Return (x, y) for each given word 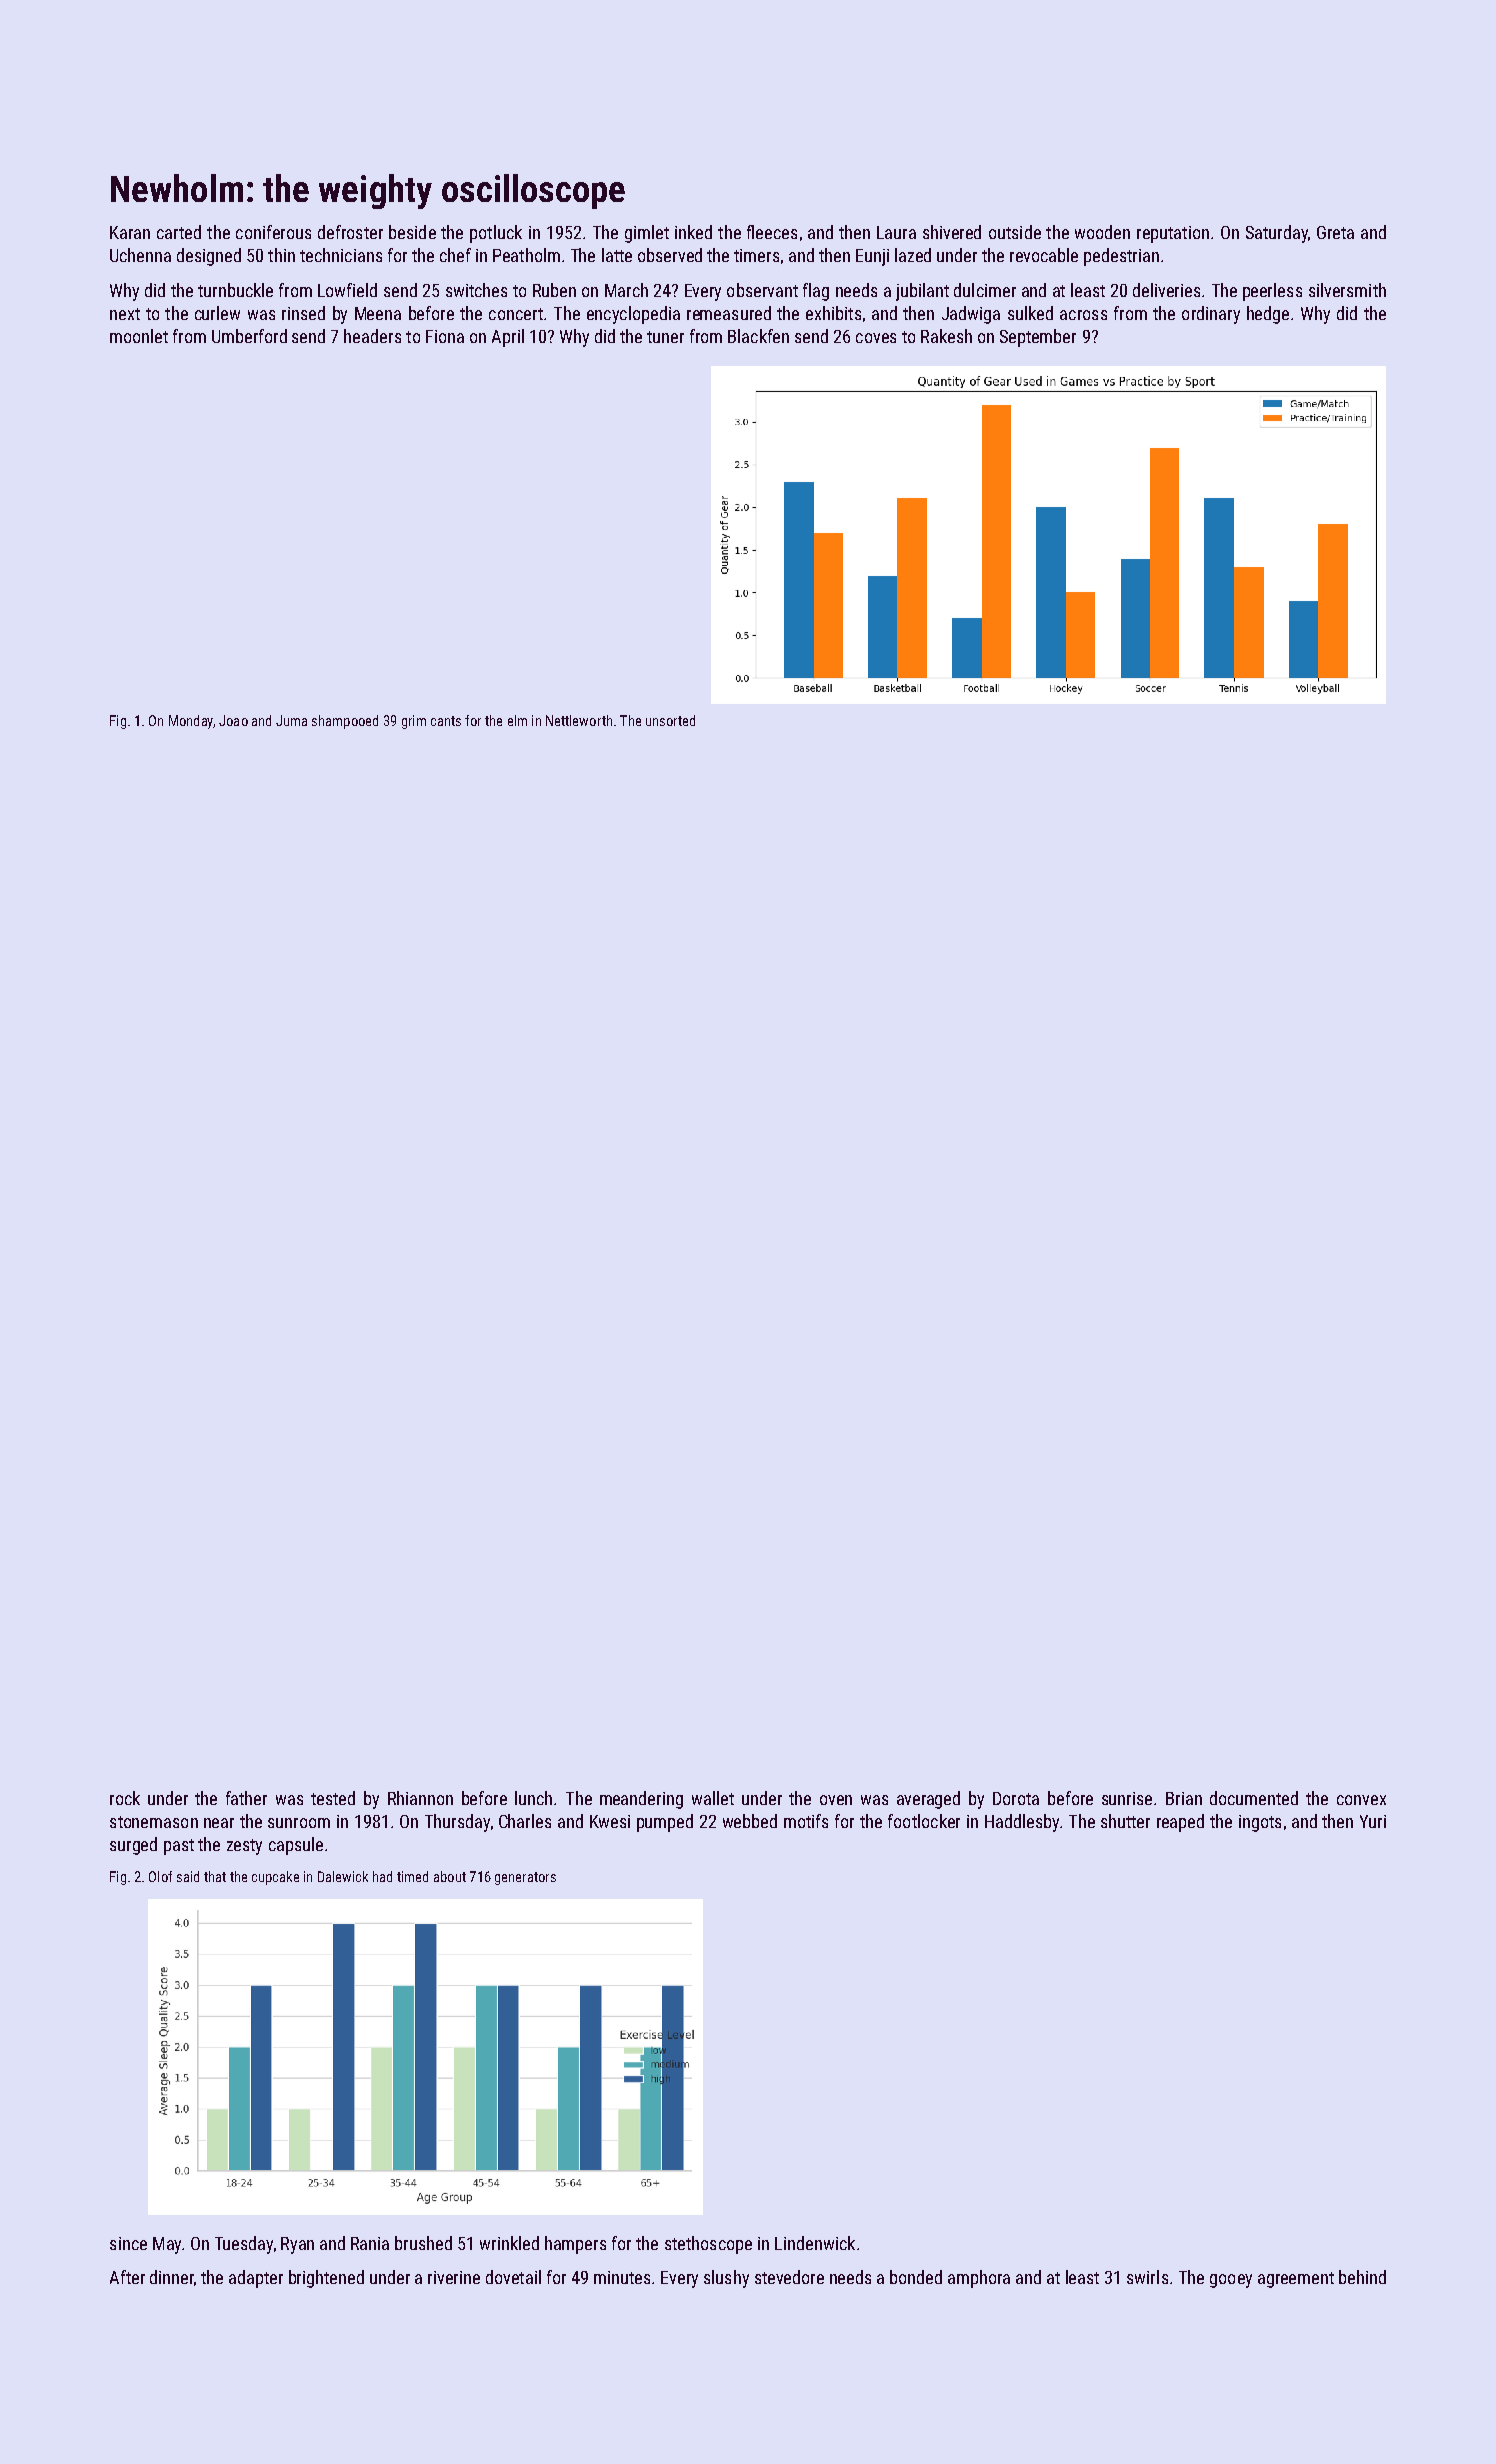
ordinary (1211, 315)
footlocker (924, 1821)
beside (412, 232)
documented (1254, 1798)
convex (1361, 1800)
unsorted (670, 720)
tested (333, 1798)
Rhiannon (420, 1798)
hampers (575, 2245)
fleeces (772, 232)
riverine (454, 2277)
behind (1362, 2277)
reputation (1173, 234)
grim (414, 722)
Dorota (1016, 1798)
